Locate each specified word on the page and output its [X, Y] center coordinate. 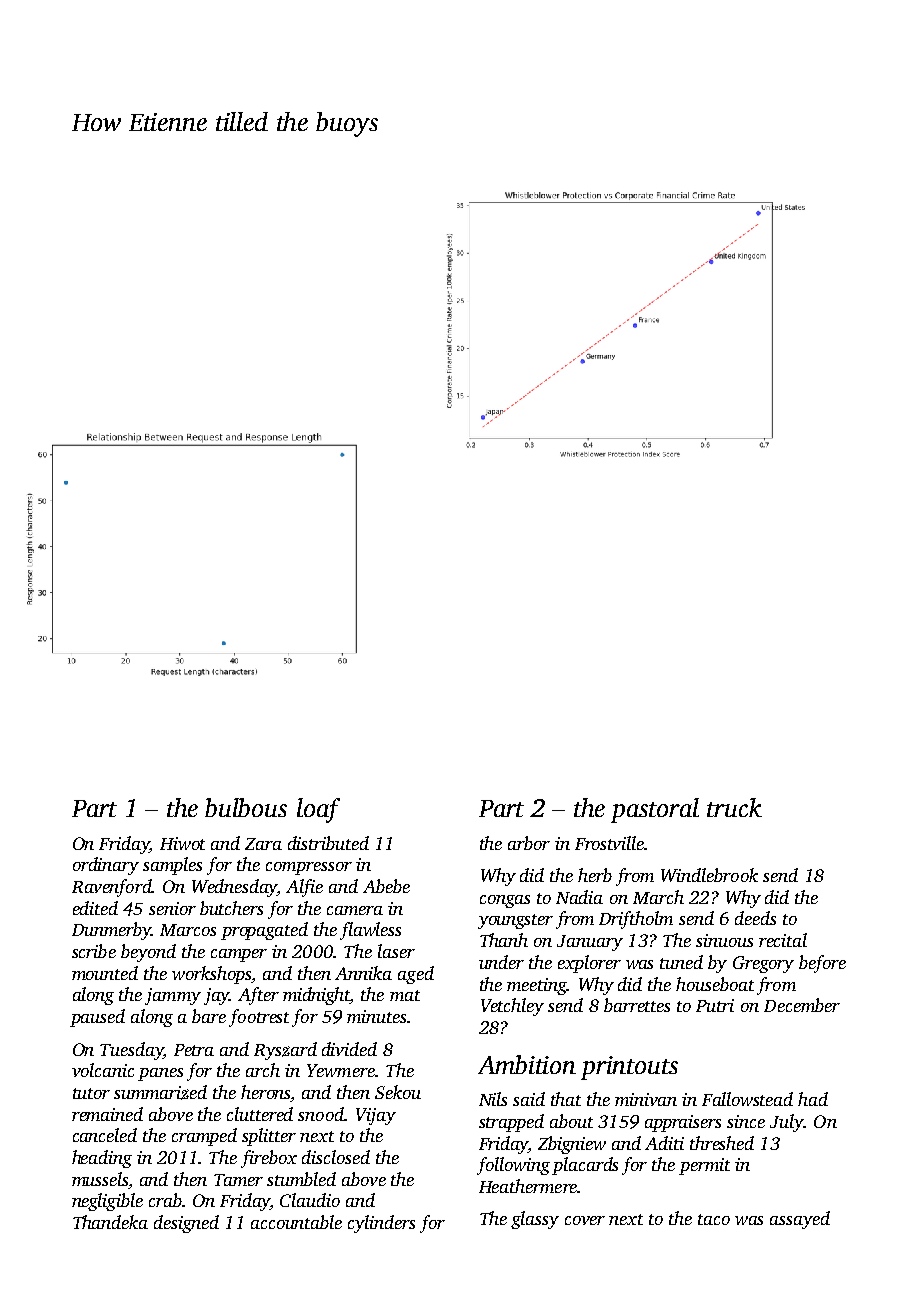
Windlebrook [709, 875]
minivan [646, 1099]
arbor [529, 843]
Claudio [310, 1200]
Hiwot [182, 843]
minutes [376, 1016]
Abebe [386, 886]
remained [107, 1114]
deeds [755, 918]
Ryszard [285, 1051]
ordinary [106, 866]
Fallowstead [747, 1099]
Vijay [376, 1116]
